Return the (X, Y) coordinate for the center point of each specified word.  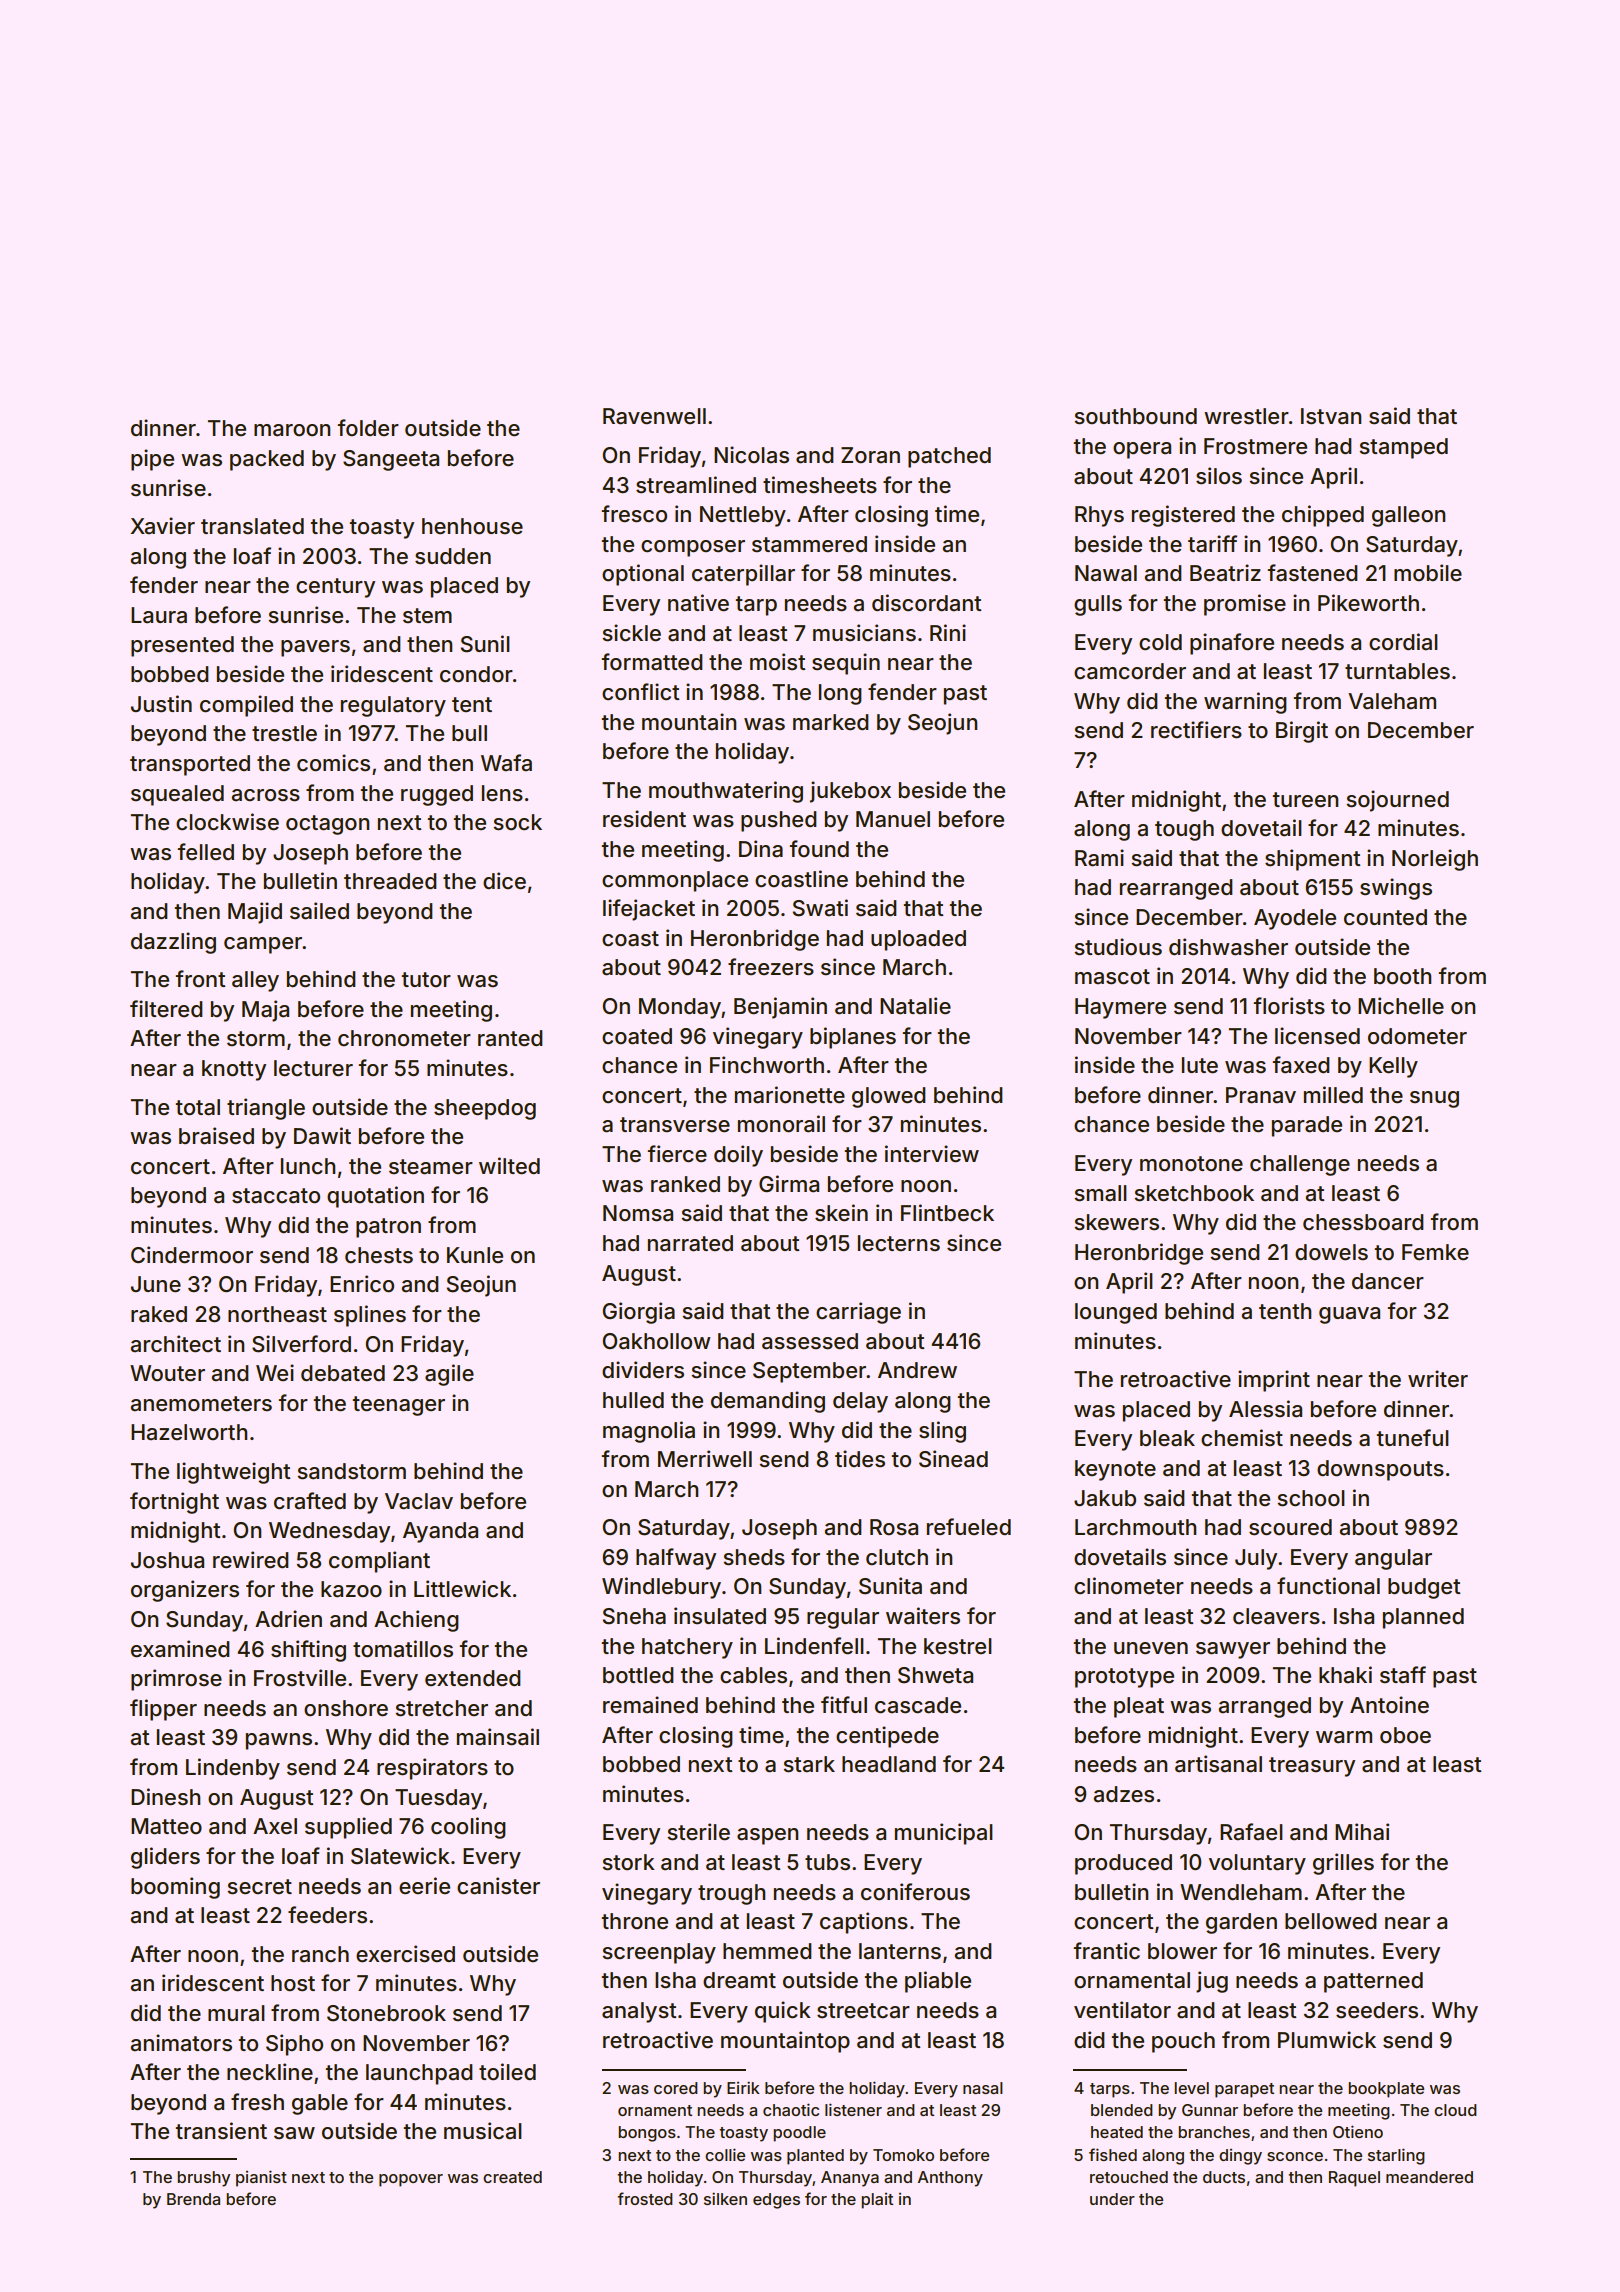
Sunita (890, 1586)
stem (427, 616)
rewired (251, 1560)
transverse (675, 1125)
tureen (1305, 800)
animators (181, 2043)
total (198, 1107)
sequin (846, 664)
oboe (1405, 1735)
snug (1434, 1099)
